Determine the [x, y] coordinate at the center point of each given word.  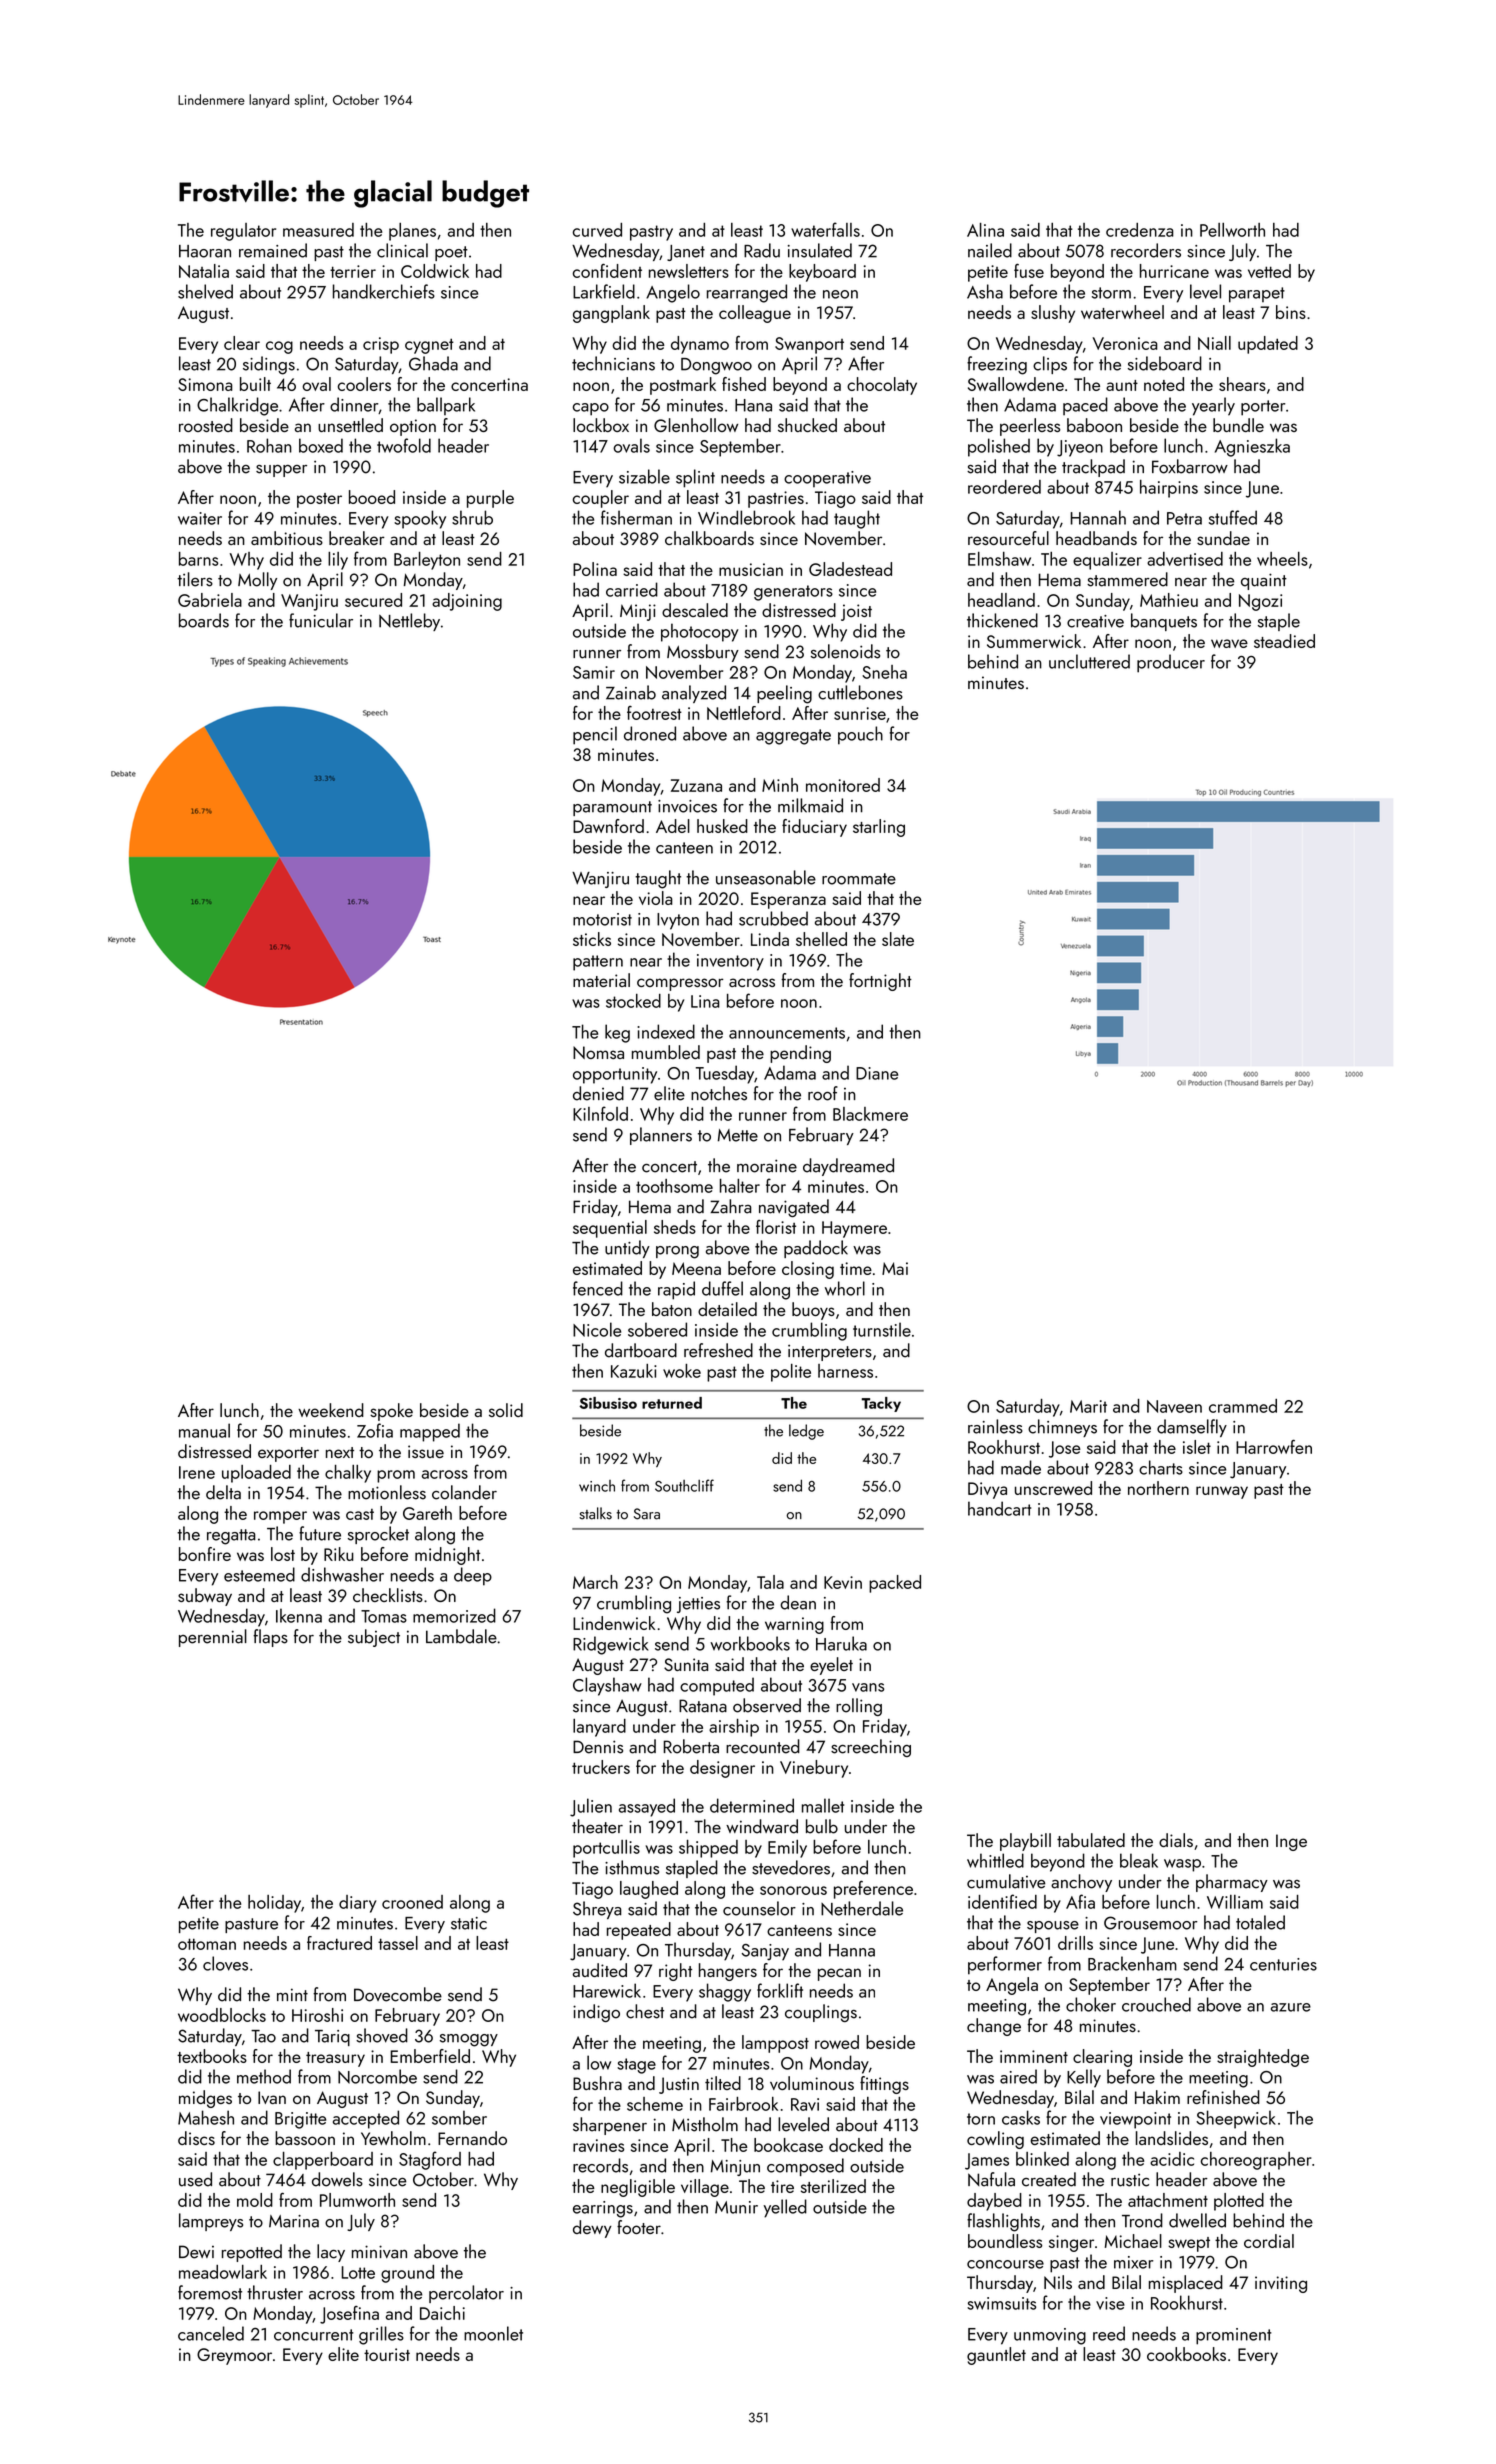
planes [412, 232]
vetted [1269, 271]
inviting [1281, 2284]
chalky [348, 1474]
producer [1171, 663]
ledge [806, 1432]
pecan [839, 1974]
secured [373, 600]
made [1021, 1467]
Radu [762, 250]
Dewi [196, 2252]
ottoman [207, 1944]
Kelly [1084, 2078]
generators [793, 593]
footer [639, 2227]
